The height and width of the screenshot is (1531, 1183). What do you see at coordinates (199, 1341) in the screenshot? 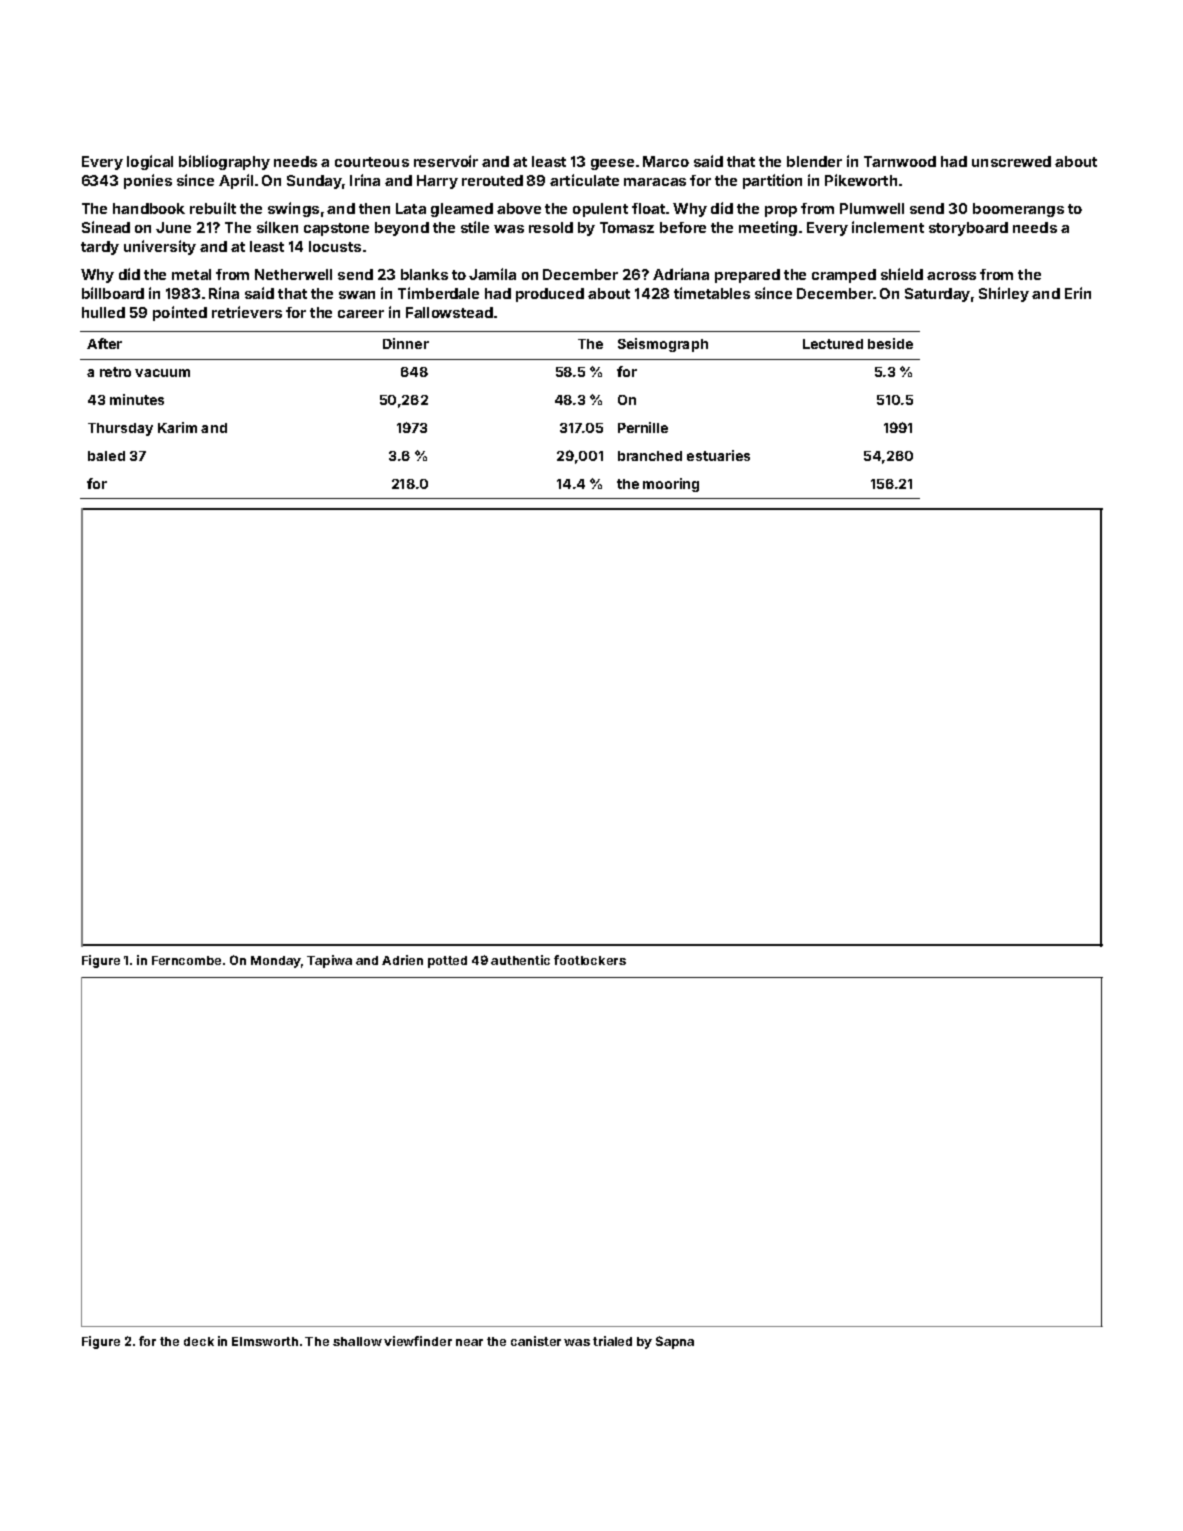
I see `deck` at bounding box center [199, 1341].
